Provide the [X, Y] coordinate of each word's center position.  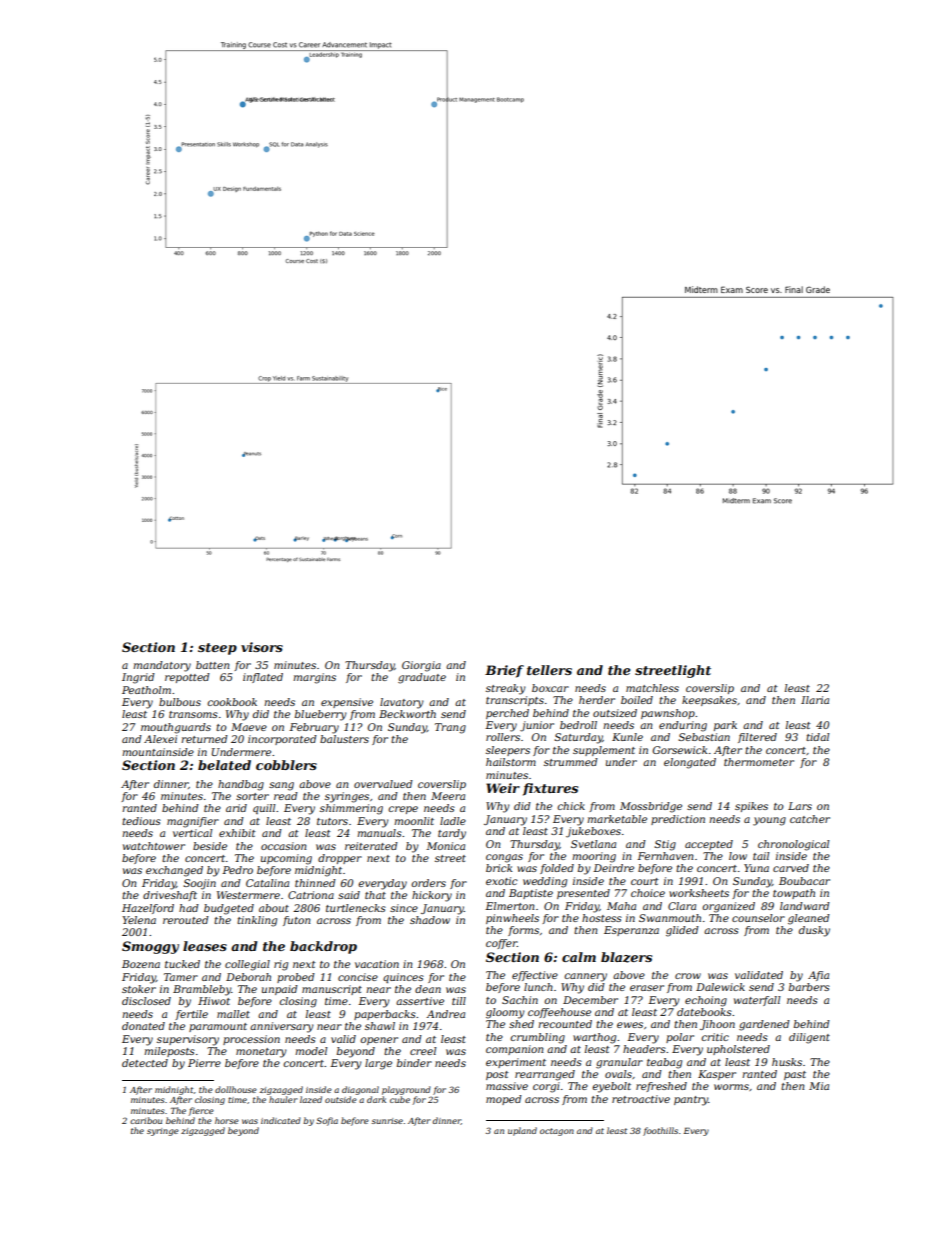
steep [217, 649]
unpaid [280, 990]
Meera [448, 796]
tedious [141, 821]
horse [227, 1120]
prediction [678, 820]
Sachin [520, 1000]
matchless [652, 688]
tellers [549, 670]
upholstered [738, 1050]
